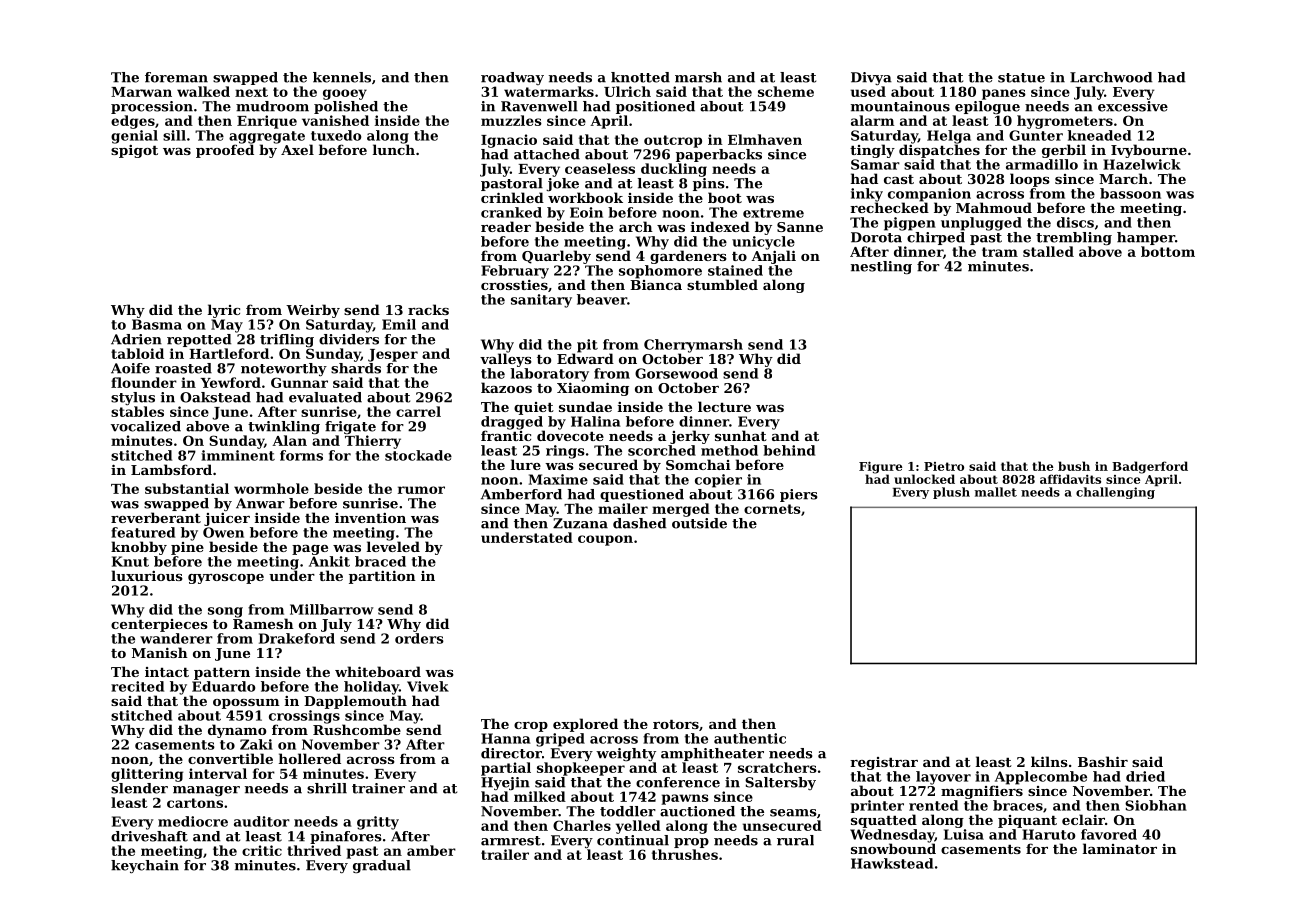 This image has height=924, width=1308. I want to click on bottom, so click(1168, 251).
